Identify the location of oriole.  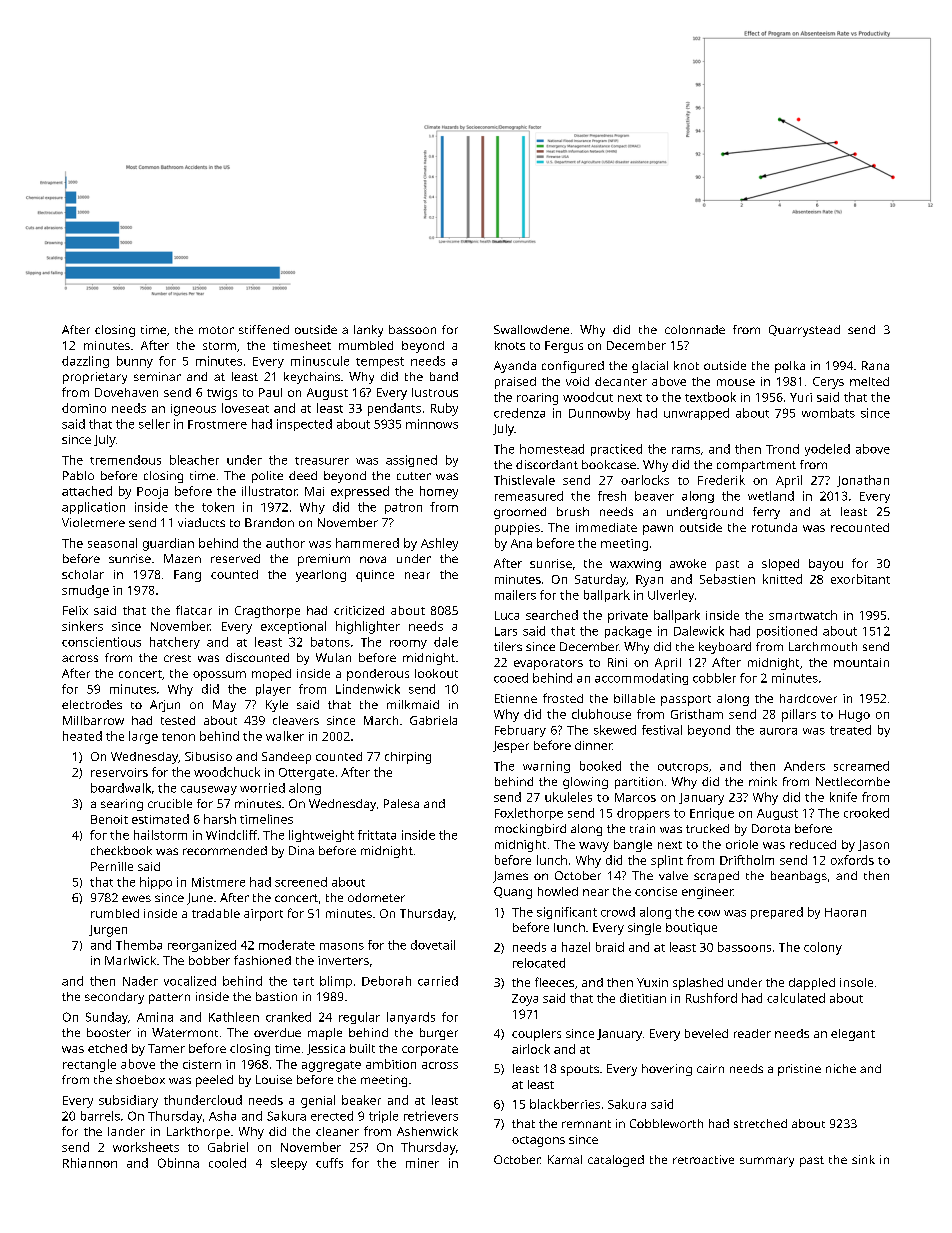
(742, 844).
